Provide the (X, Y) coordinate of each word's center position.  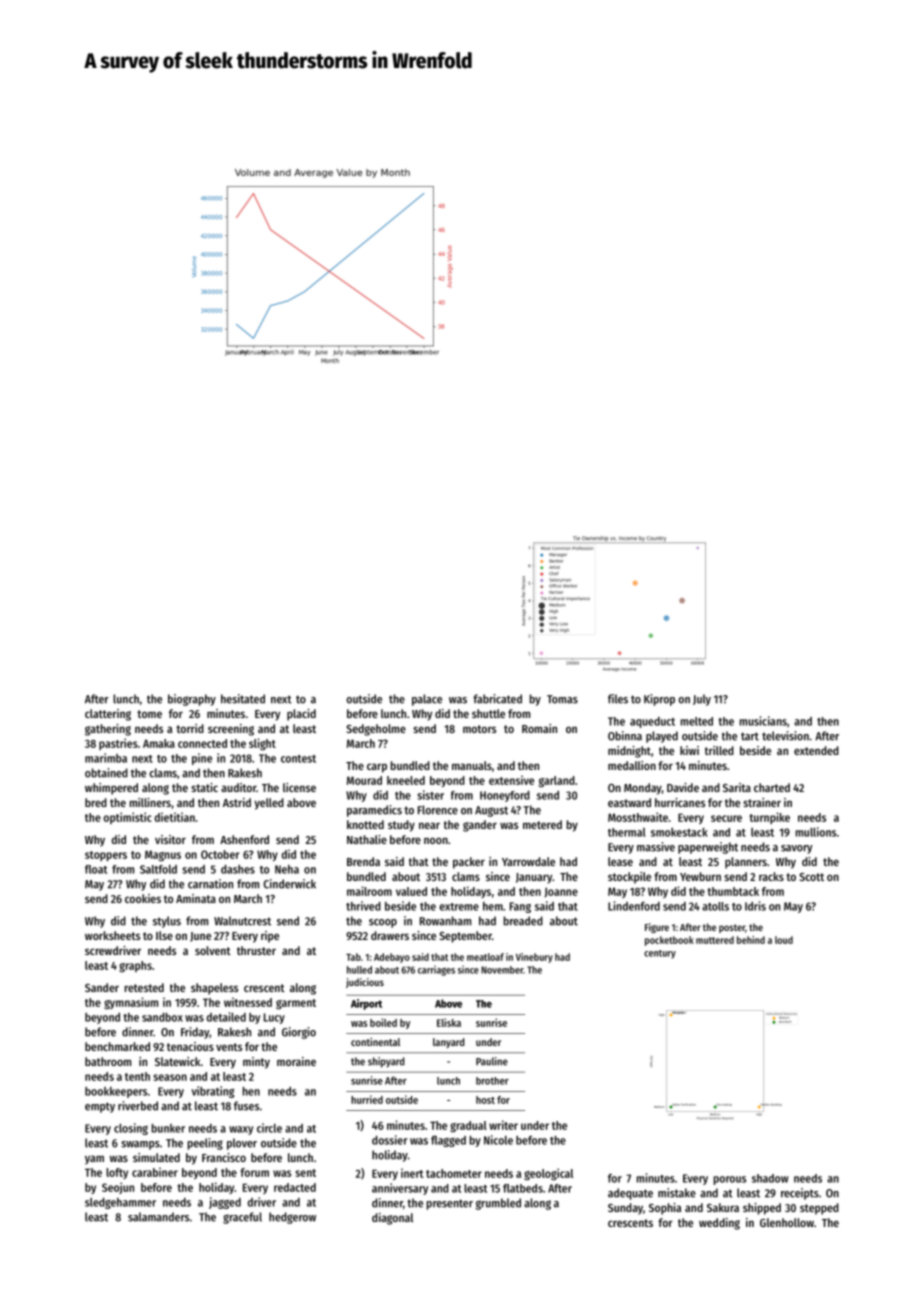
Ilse (164, 935)
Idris (755, 906)
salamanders (158, 1217)
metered (542, 824)
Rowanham (445, 921)
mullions (816, 832)
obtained (106, 773)
